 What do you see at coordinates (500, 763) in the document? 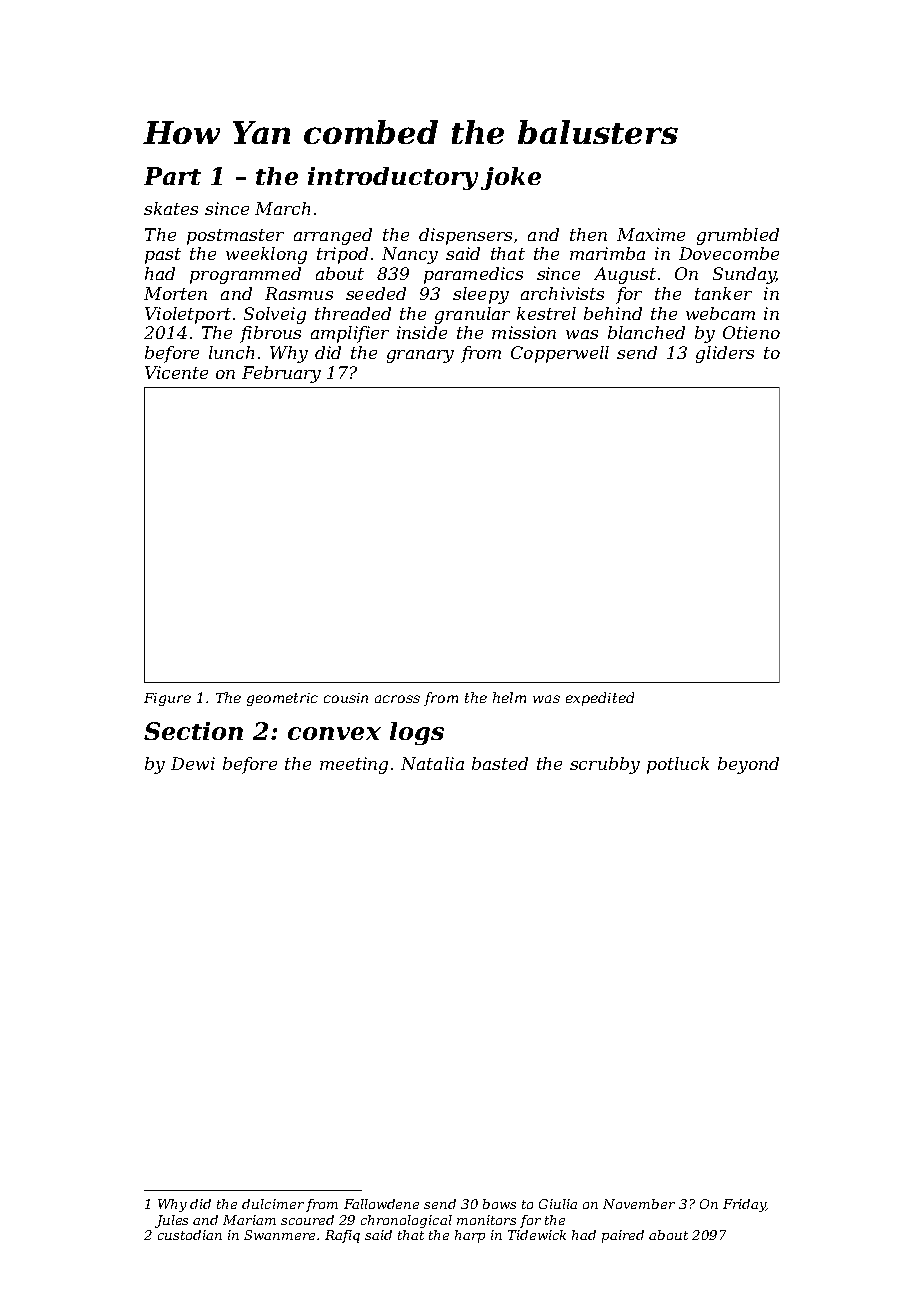
I see `basted` at bounding box center [500, 763].
